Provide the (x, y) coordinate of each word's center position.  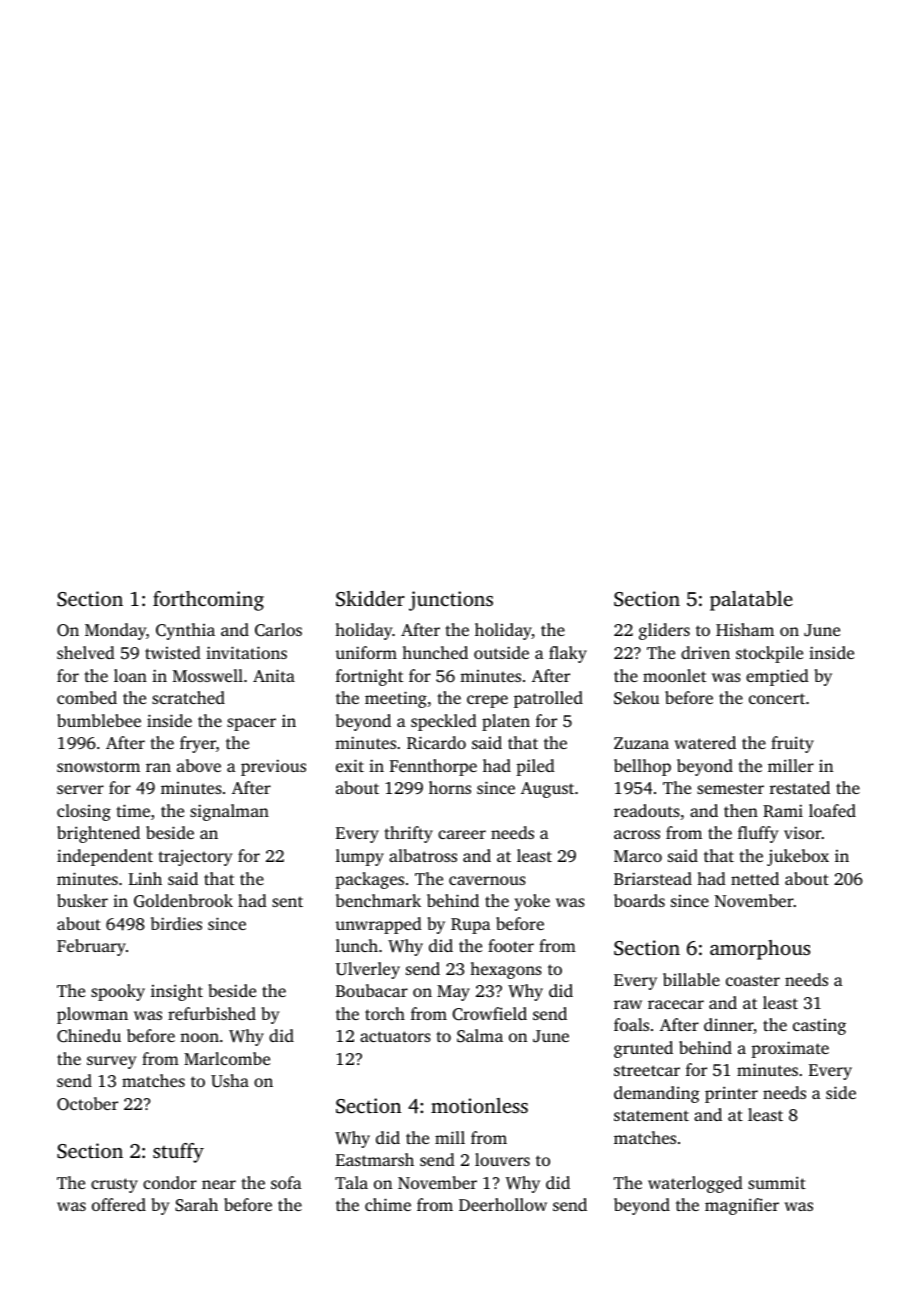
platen (506, 722)
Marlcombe (227, 1058)
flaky (568, 654)
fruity (792, 744)
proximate (790, 1049)
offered (119, 1204)
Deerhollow (503, 1204)
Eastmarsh (375, 1159)
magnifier (742, 1206)
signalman (229, 812)
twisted (173, 652)
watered (705, 742)
